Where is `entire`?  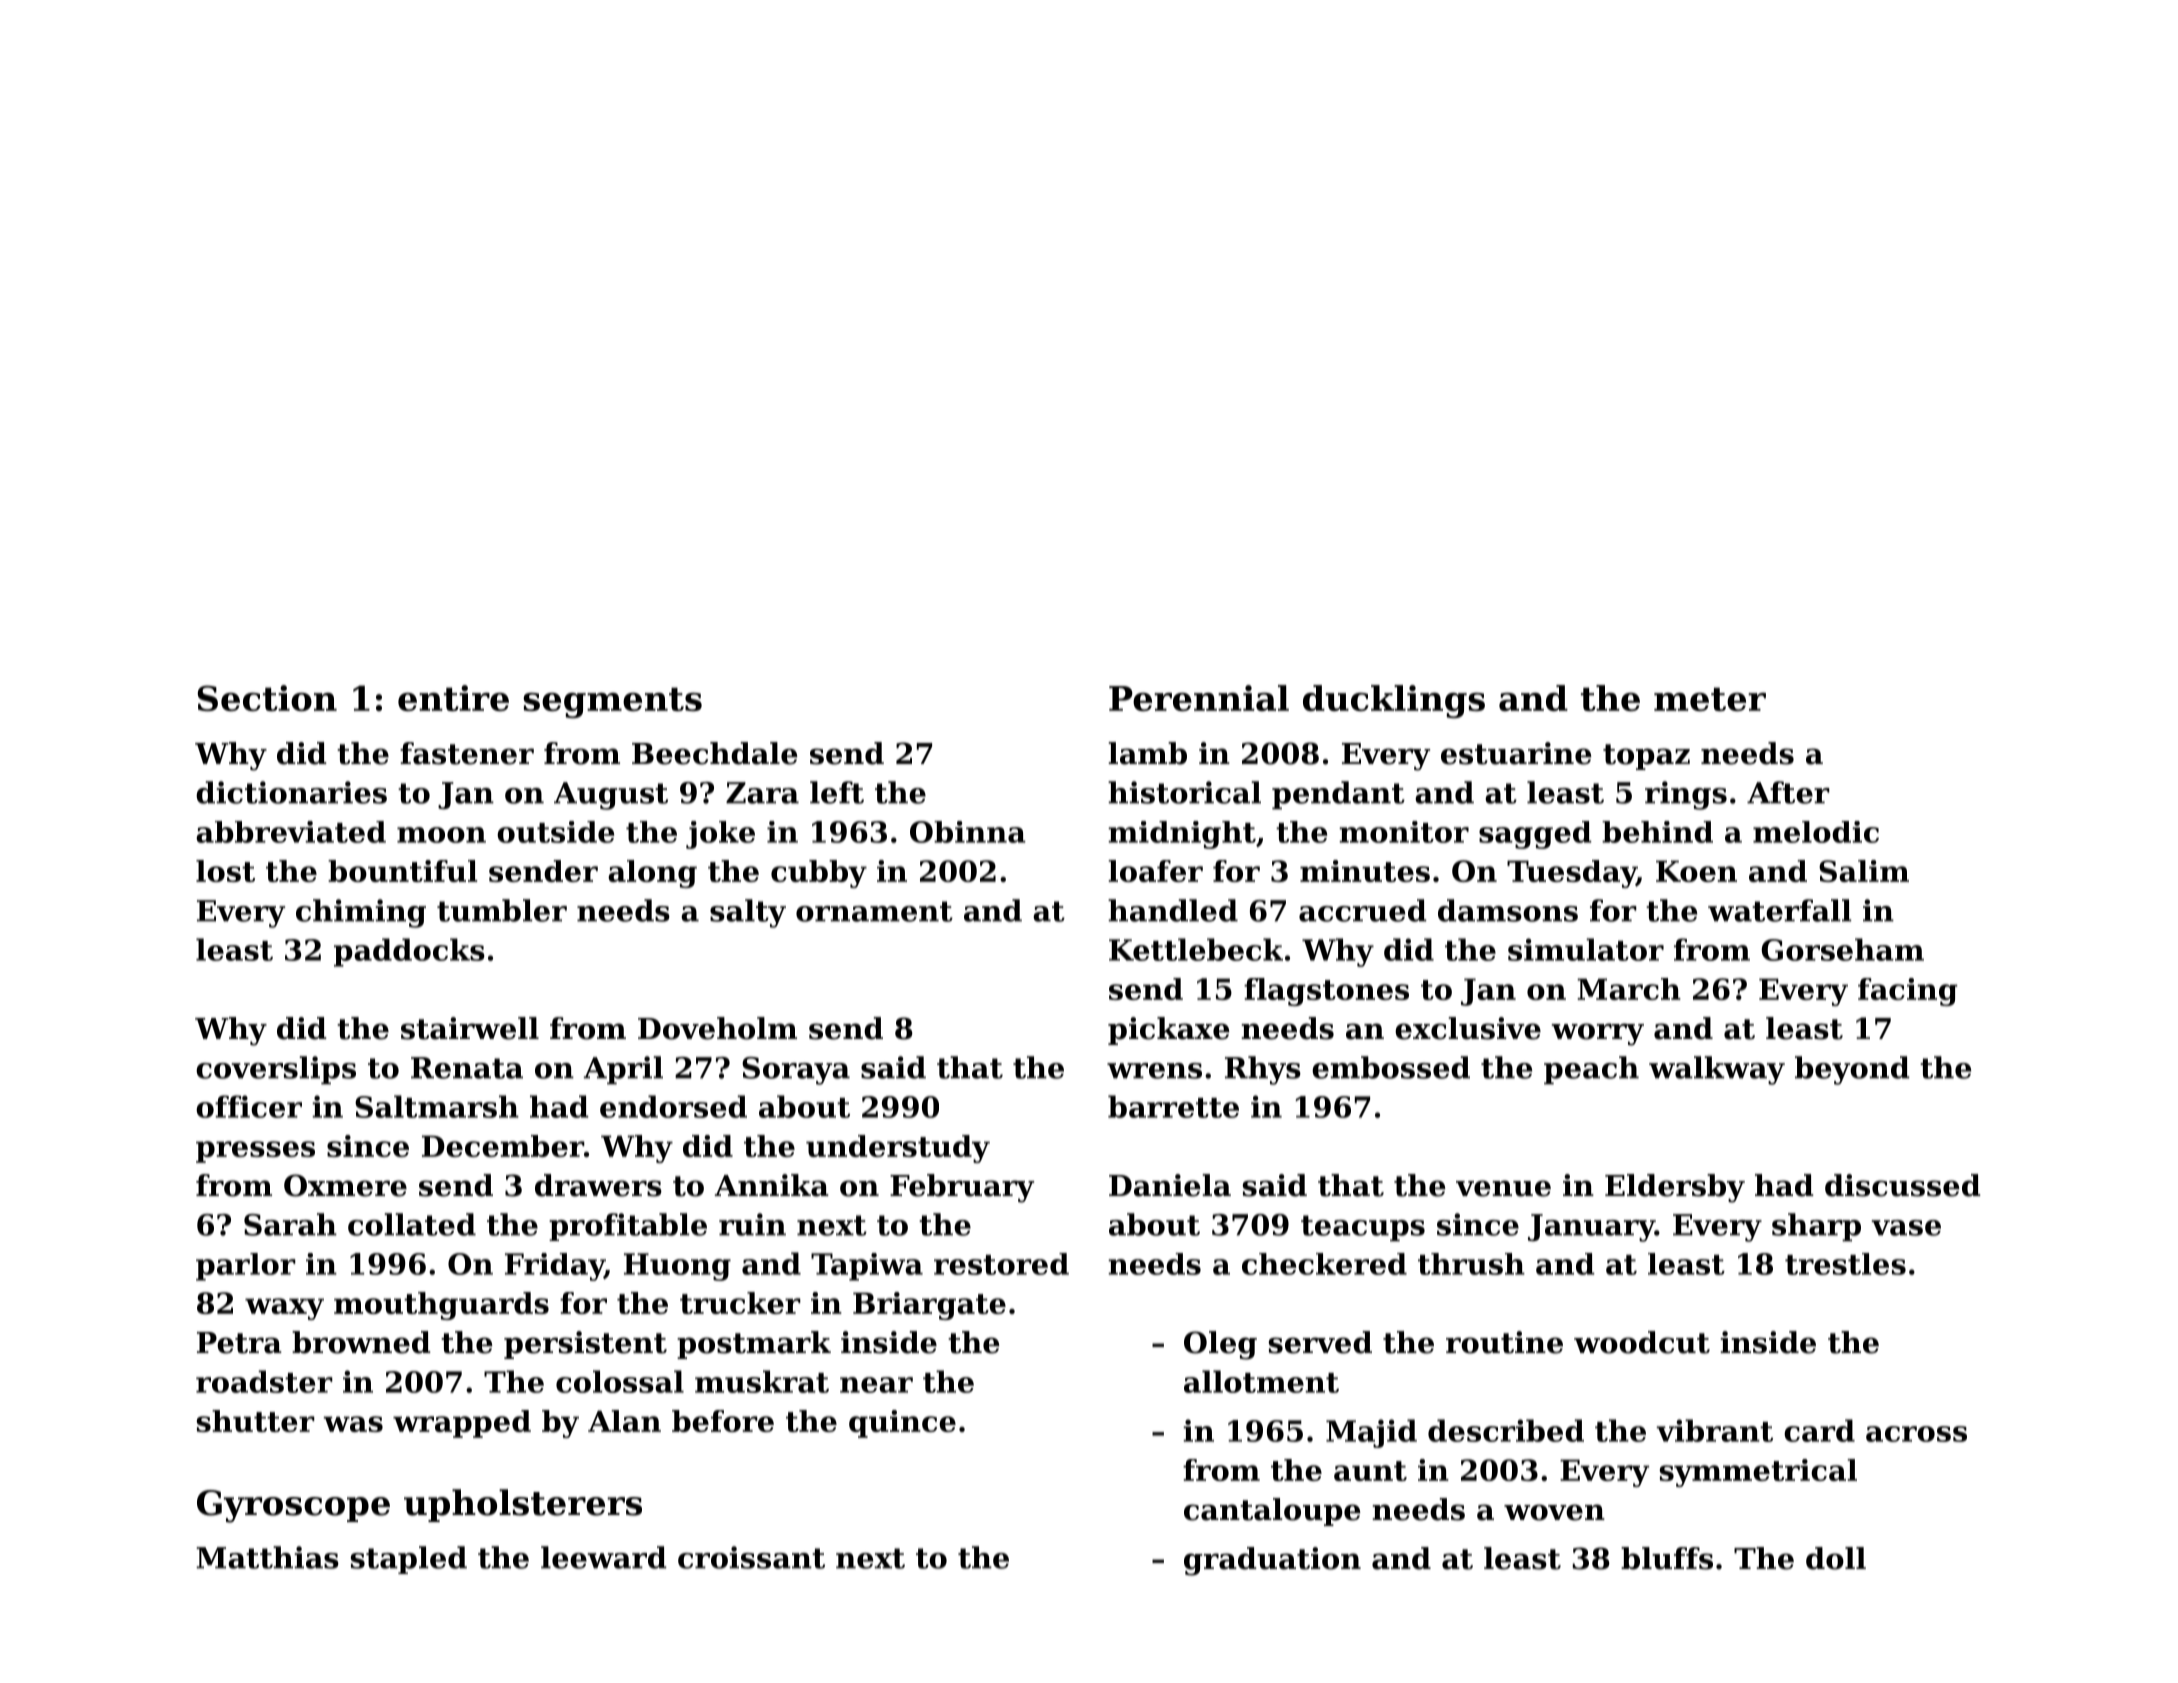
entire is located at coordinates (453, 698).
